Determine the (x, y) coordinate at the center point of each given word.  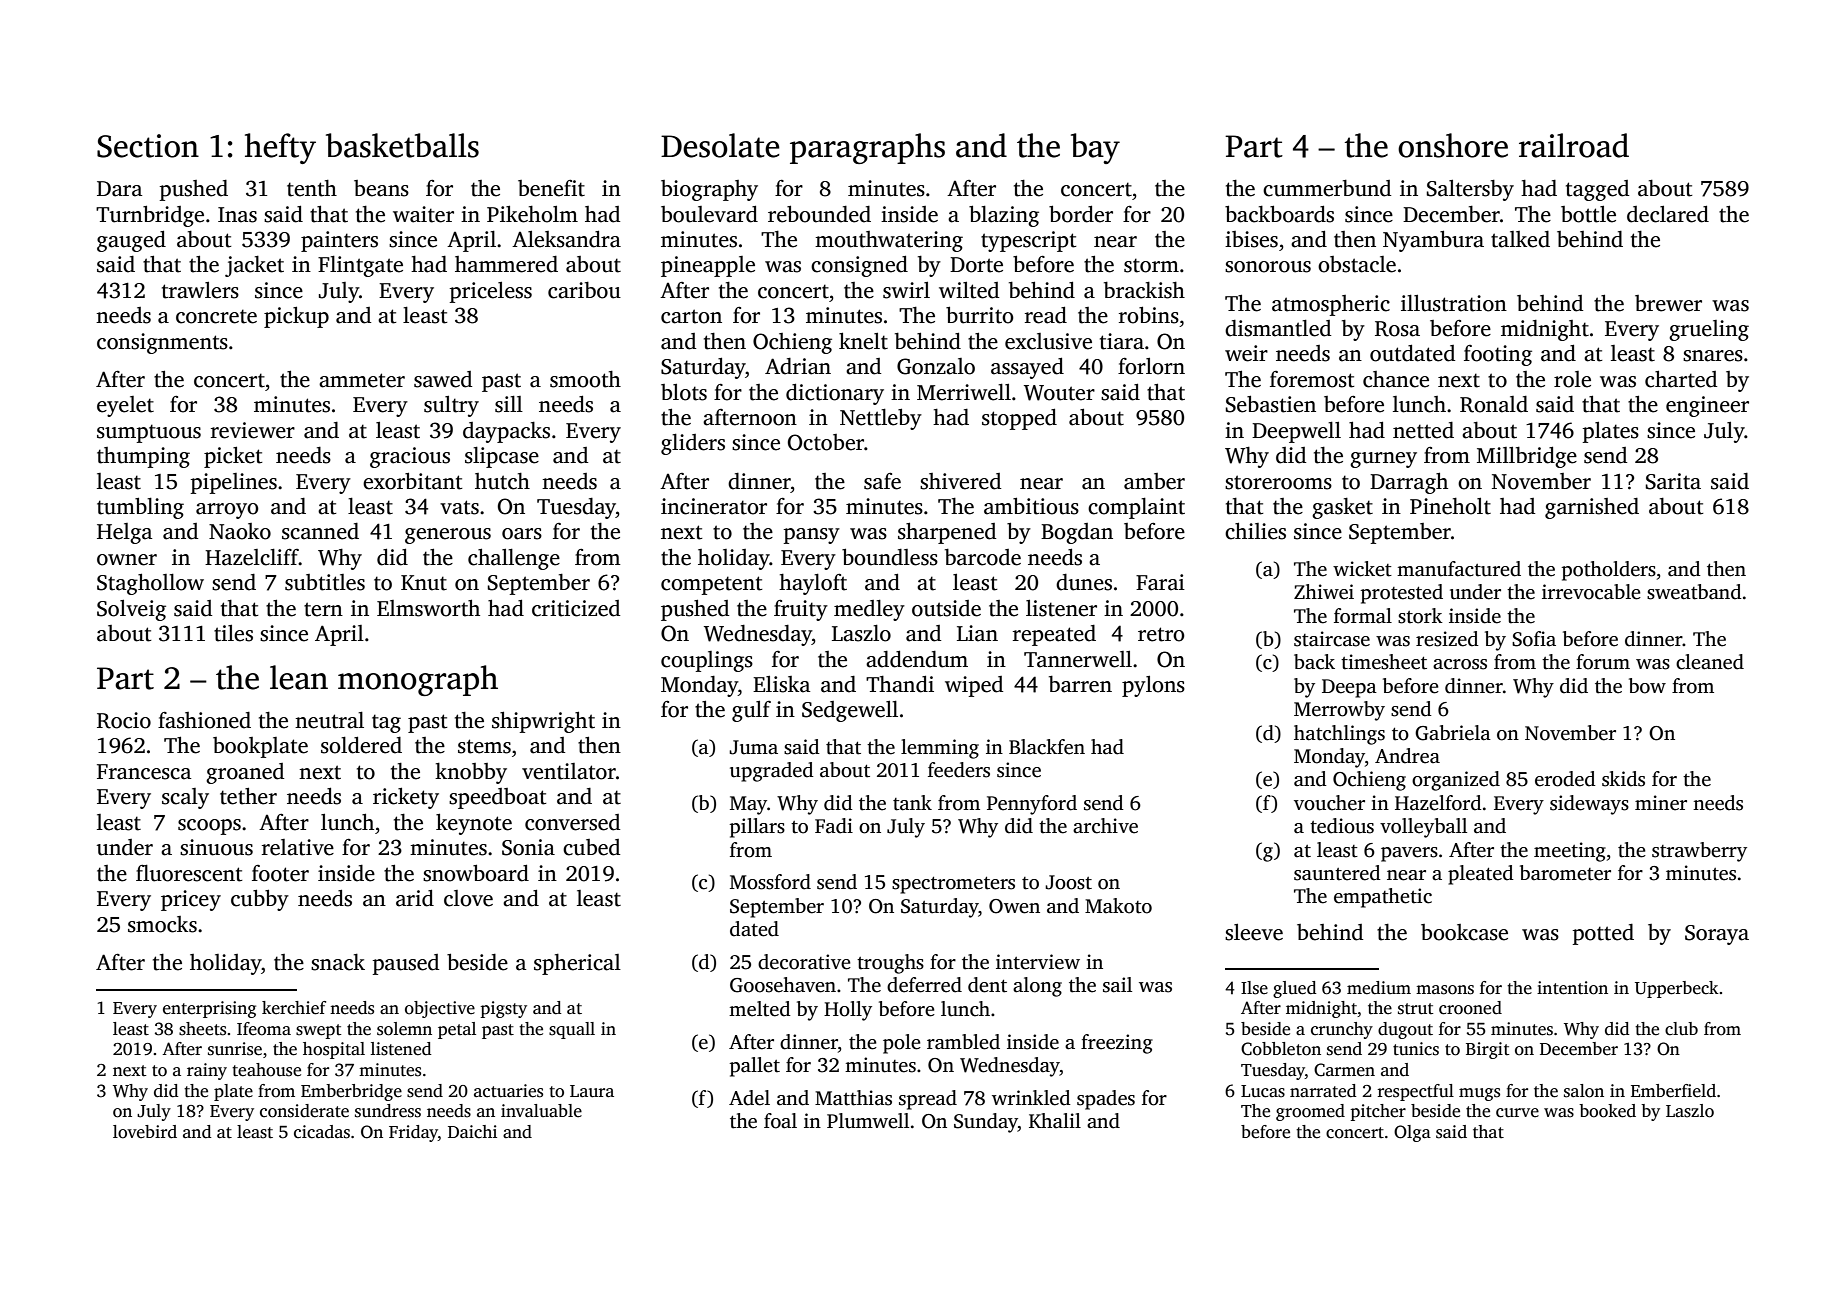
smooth (585, 379)
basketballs (402, 145)
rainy (207, 1071)
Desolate (720, 145)
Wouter (1059, 393)
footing (1498, 355)
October (826, 442)
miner (1661, 803)
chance (1396, 379)
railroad (1574, 145)
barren (1080, 684)
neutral (329, 720)
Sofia (1534, 639)
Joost (1068, 882)
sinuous (216, 847)
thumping (143, 457)
